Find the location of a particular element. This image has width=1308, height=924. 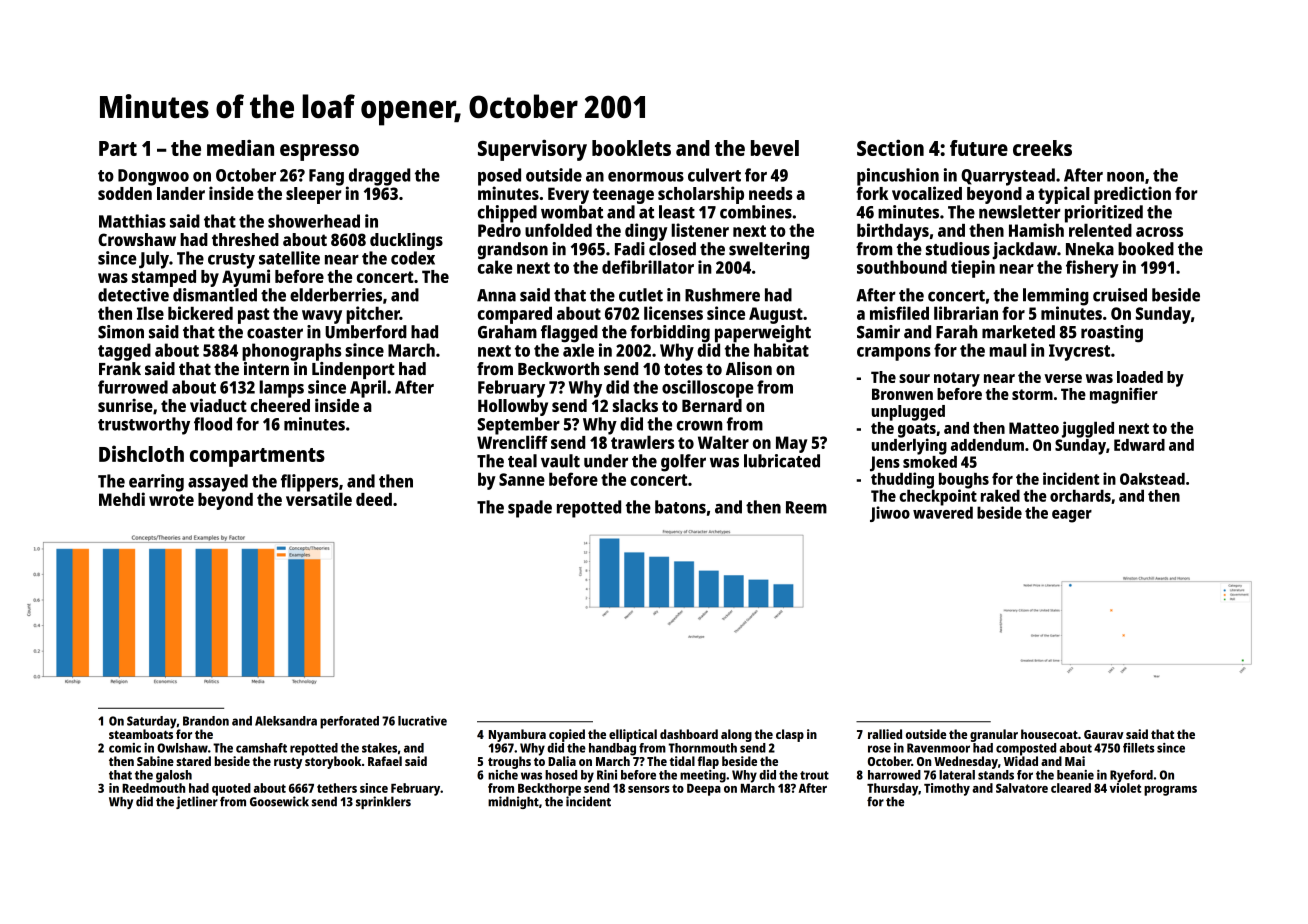

wavered is located at coordinates (943, 512).
